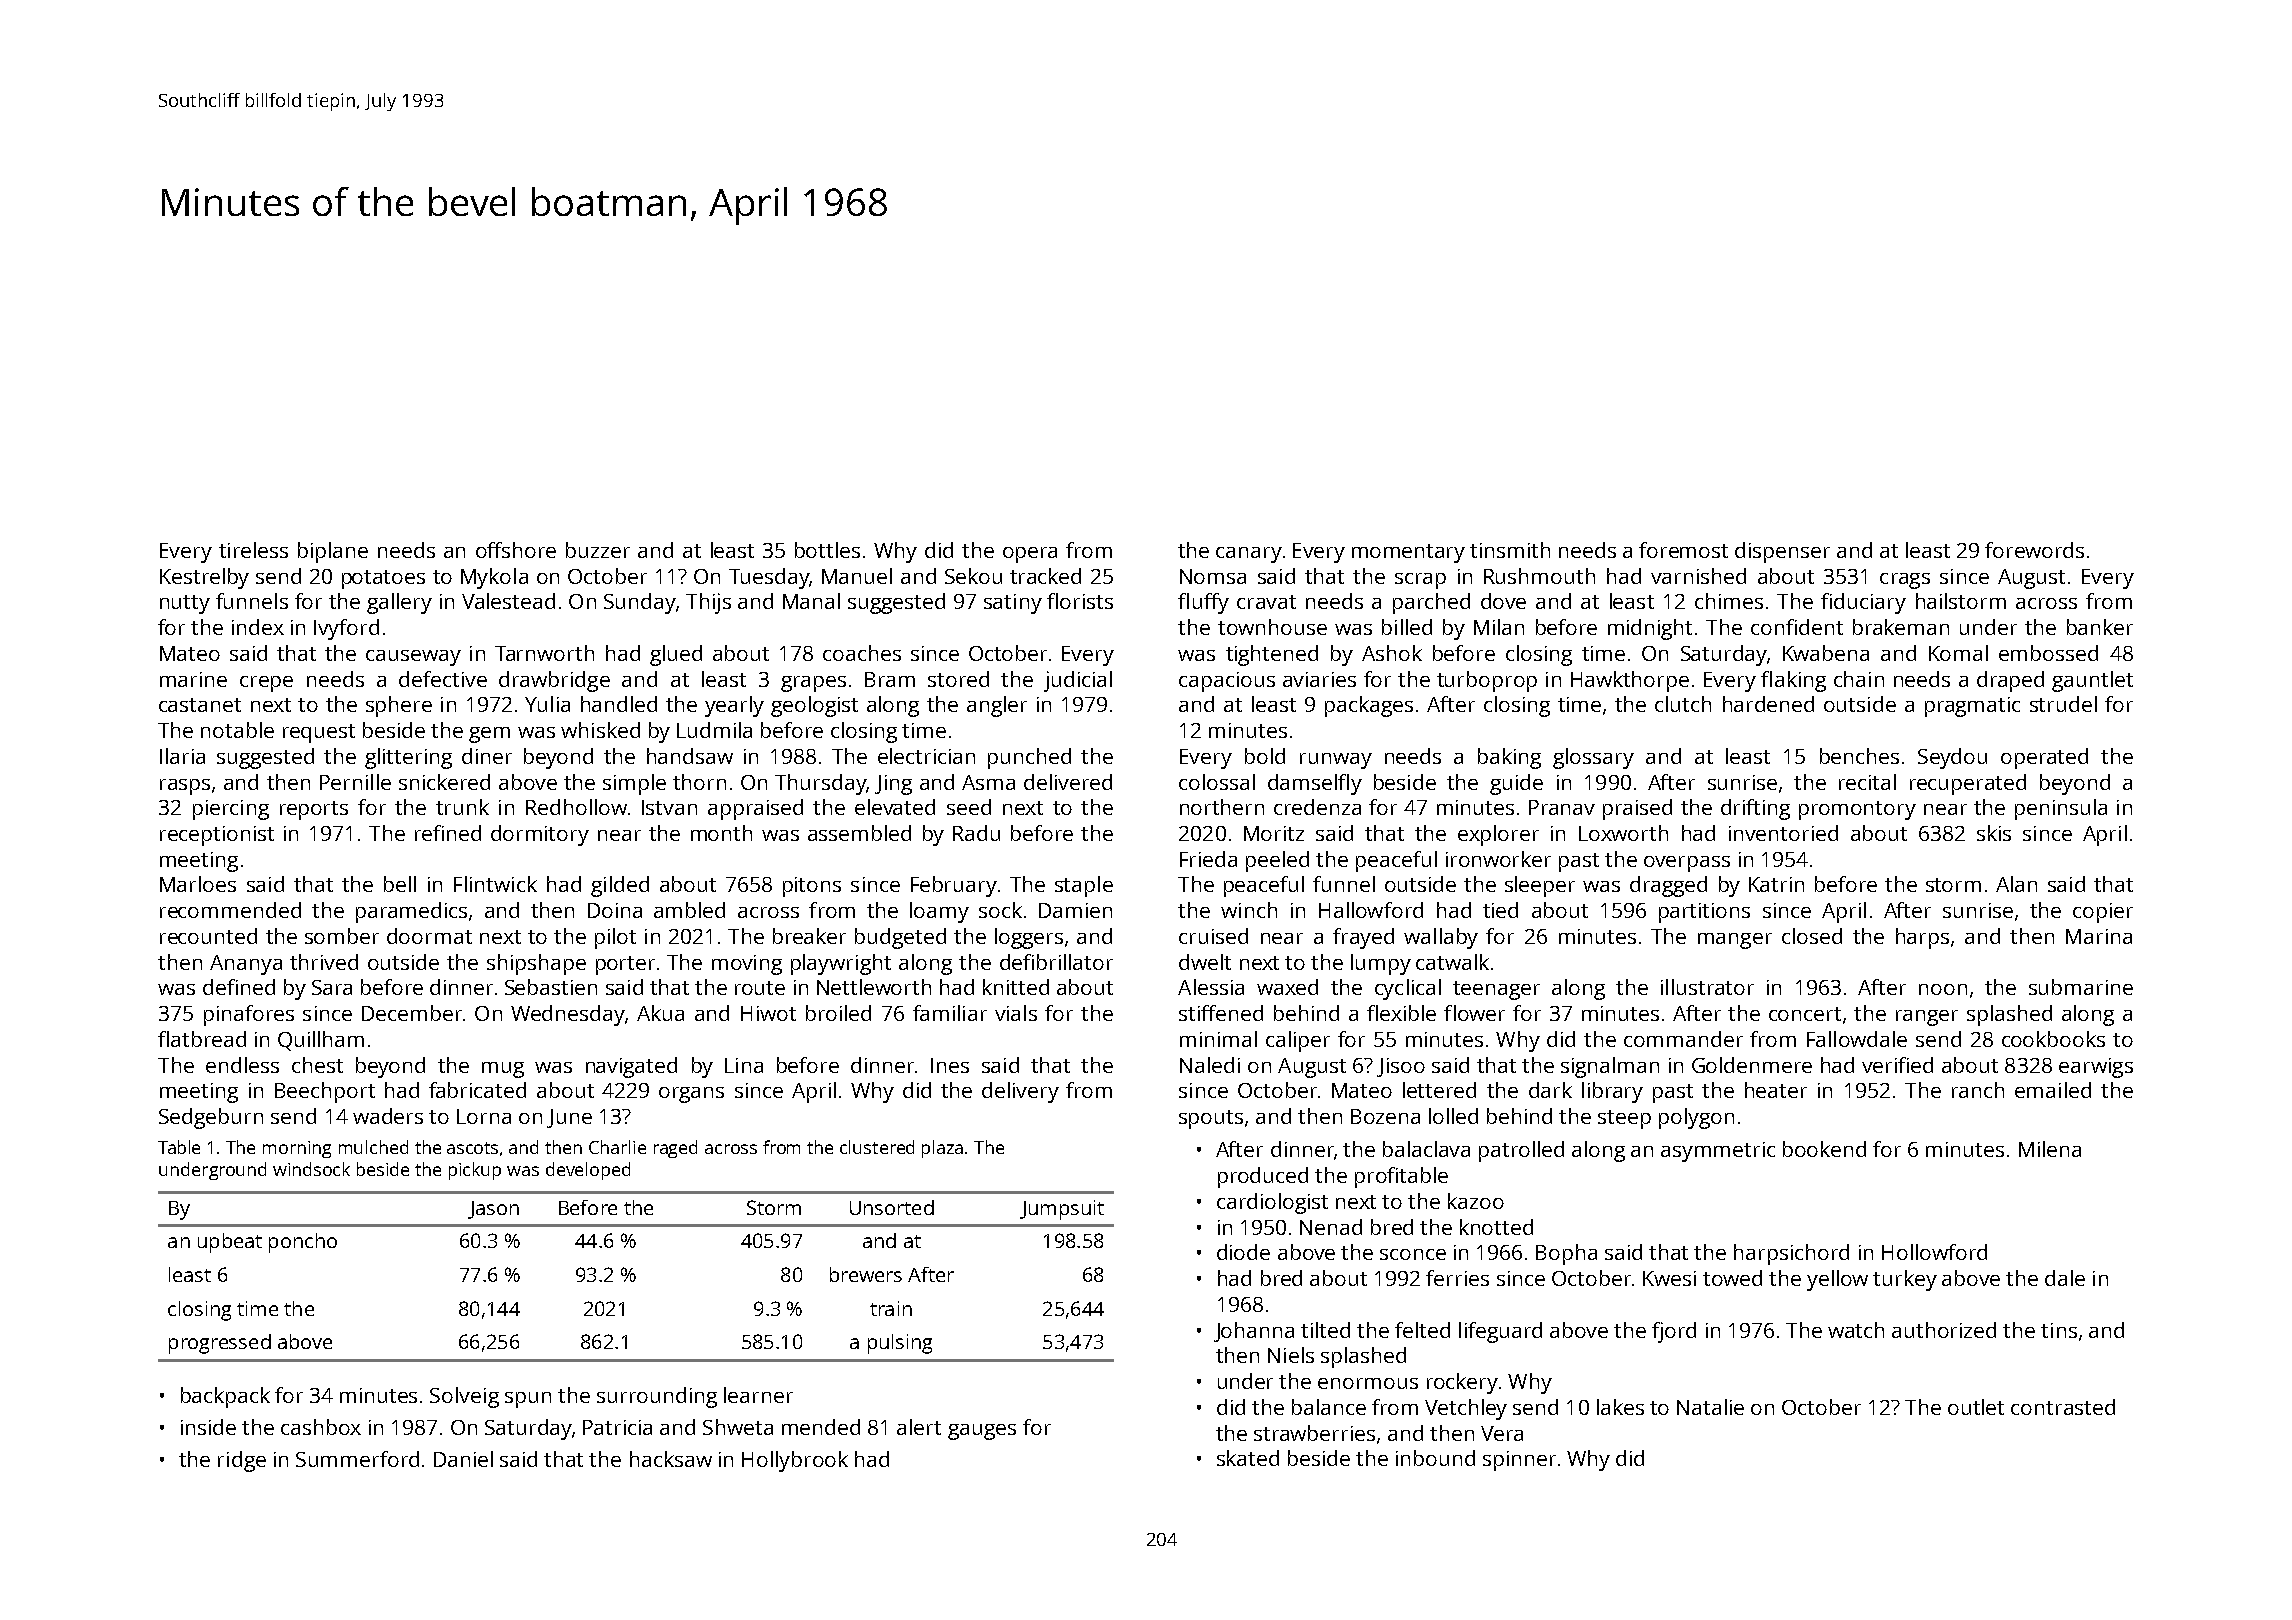 The width and height of the screenshot is (2292, 1620). I want to click on progressed, so click(220, 1344).
